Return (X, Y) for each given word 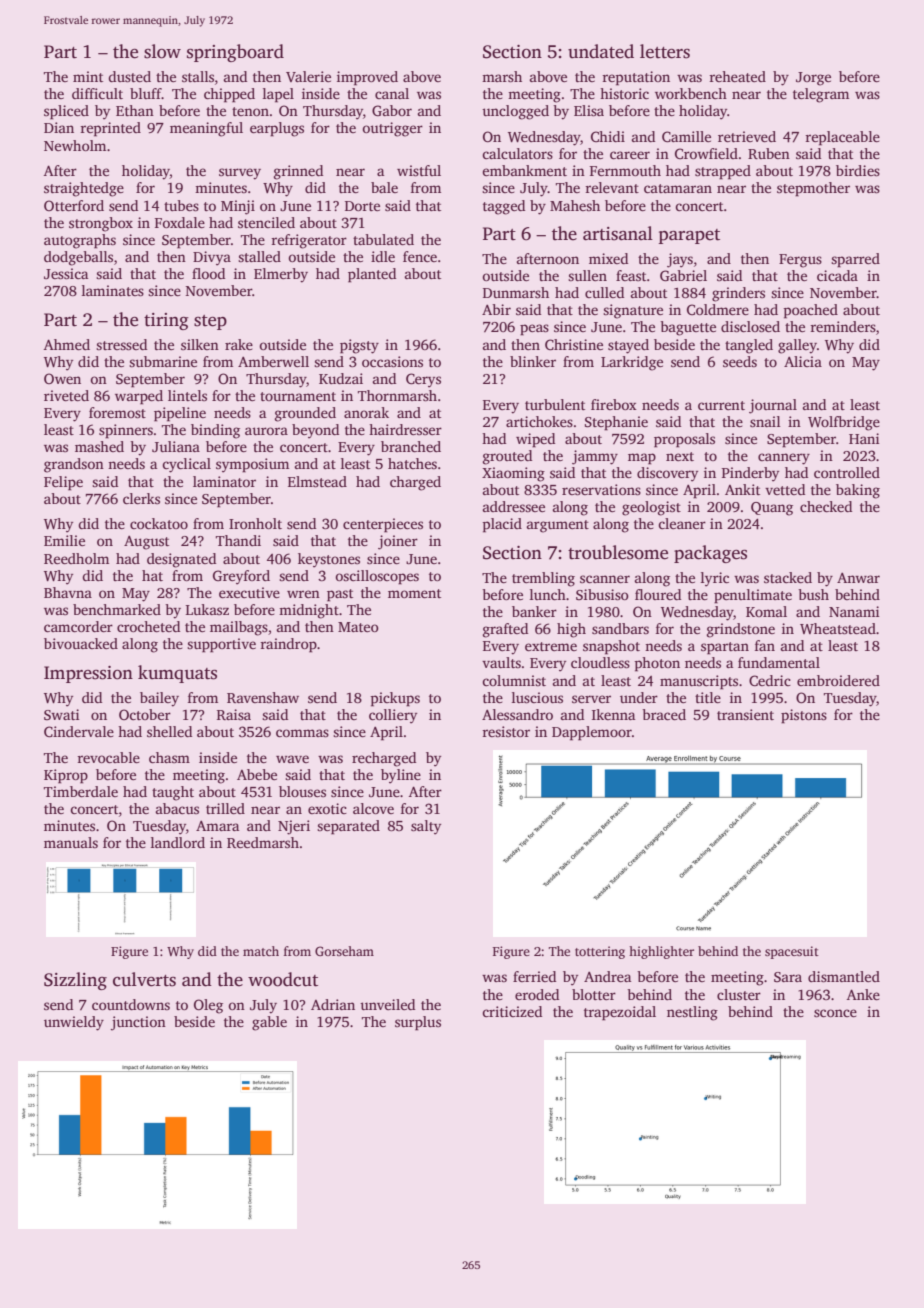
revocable (108, 757)
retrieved (747, 136)
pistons (804, 716)
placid (502, 525)
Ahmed (67, 344)
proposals (684, 440)
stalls (198, 76)
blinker (533, 361)
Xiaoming (513, 474)
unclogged (515, 112)
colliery (393, 716)
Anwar (858, 578)
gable (269, 1023)
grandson (74, 465)
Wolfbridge (844, 423)
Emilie (64, 540)
